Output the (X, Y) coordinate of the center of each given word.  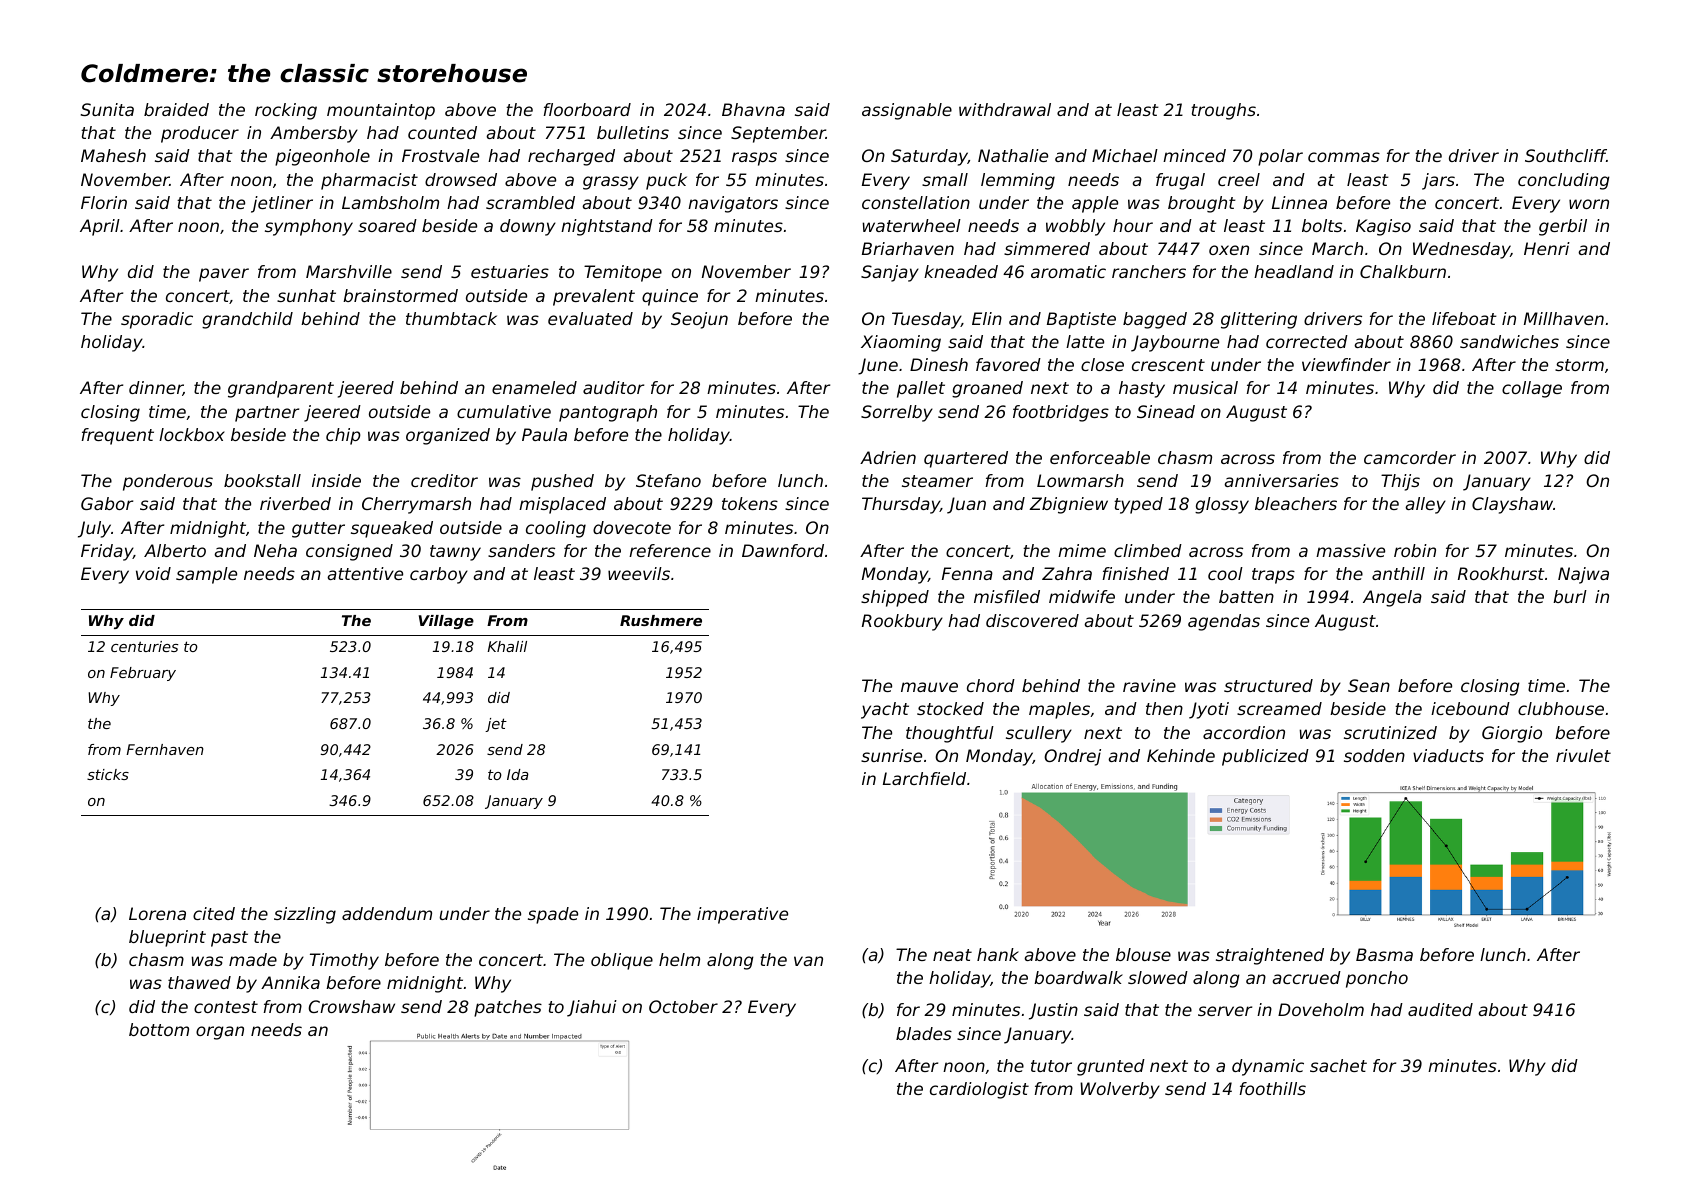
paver (224, 275)
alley (1425, 505)
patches (508, 1008)
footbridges (1061, 413)
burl (1570, 596)
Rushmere (661, 620)
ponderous (168, 482)
